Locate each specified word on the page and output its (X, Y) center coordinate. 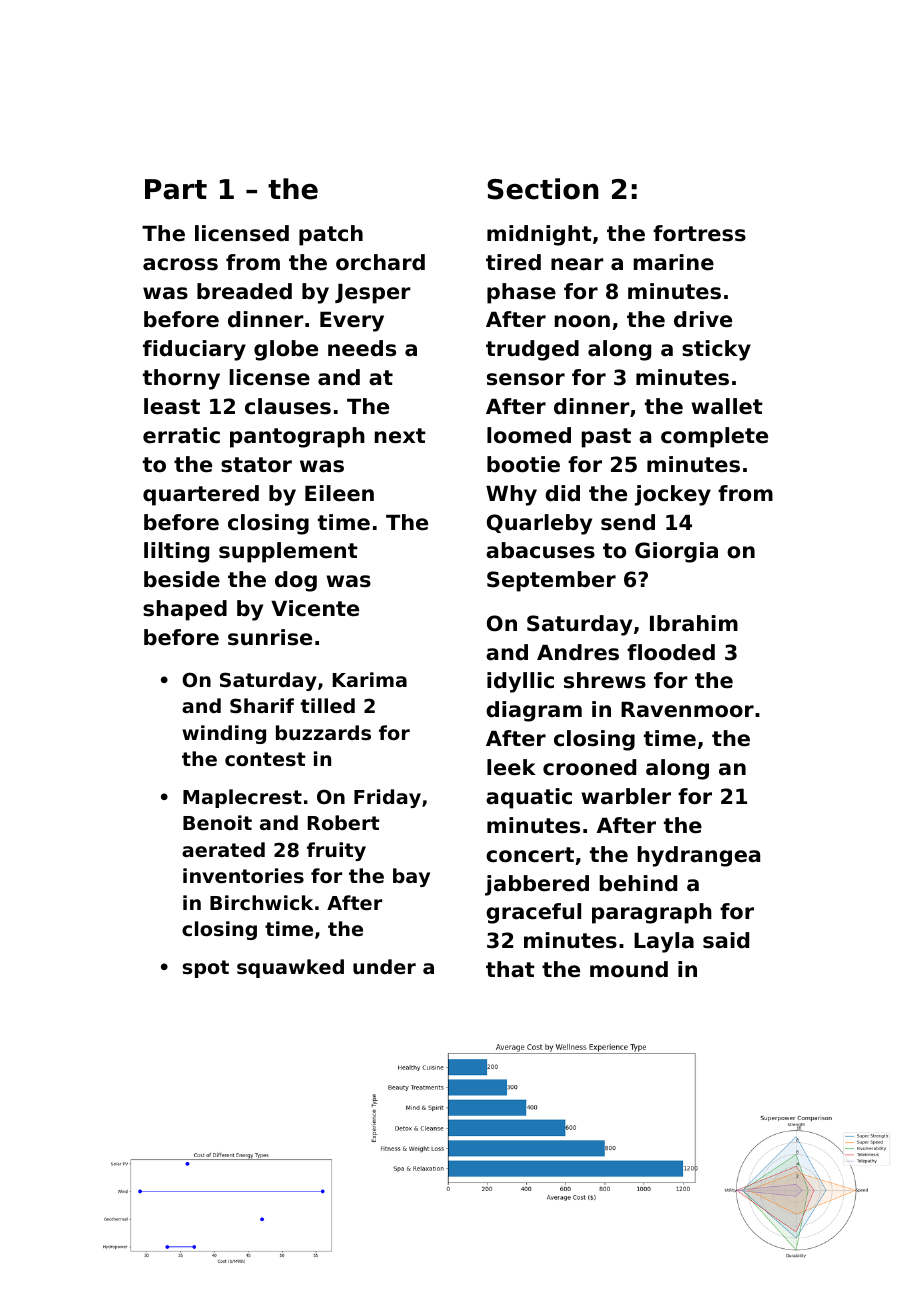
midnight (539, 235)
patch (331, 235)
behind (638, 883)
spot (206, 969)
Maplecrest (242, 798)
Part (176, 189)
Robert (344, 822)
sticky (716, 350)
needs (362, 348)
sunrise (270, 637)
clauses (288, 406)
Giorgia (676, 552)
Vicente (315, 608)
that (510, 969)
